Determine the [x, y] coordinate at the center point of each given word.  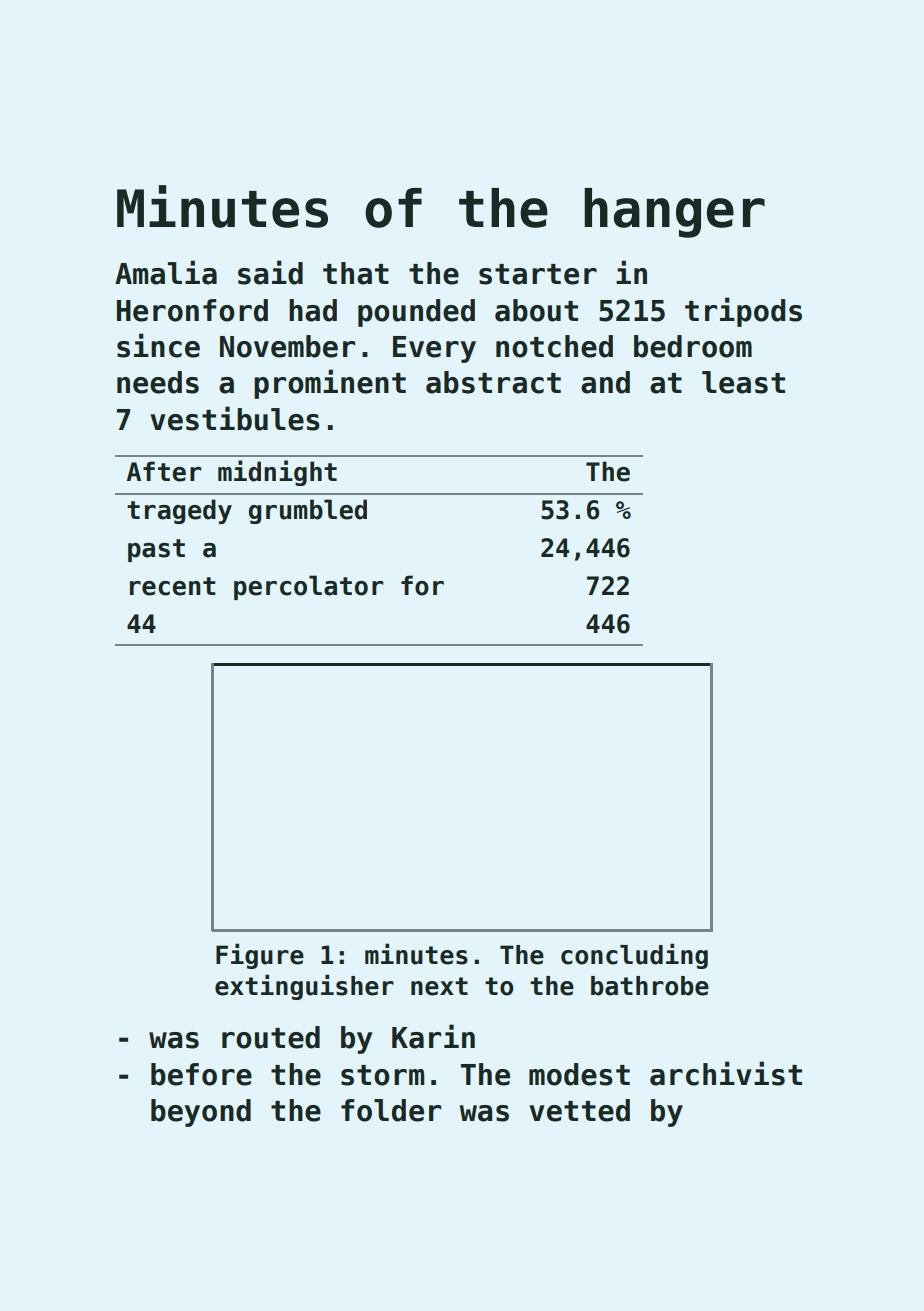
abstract [493, 382]
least [743, 382]
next [439, 986]
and [605, 382]
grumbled [308, 511]
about [536, 310]
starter [538, 274]
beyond [201, 1113]
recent [173, 586]
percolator [308, 587]
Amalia [166, 272]
